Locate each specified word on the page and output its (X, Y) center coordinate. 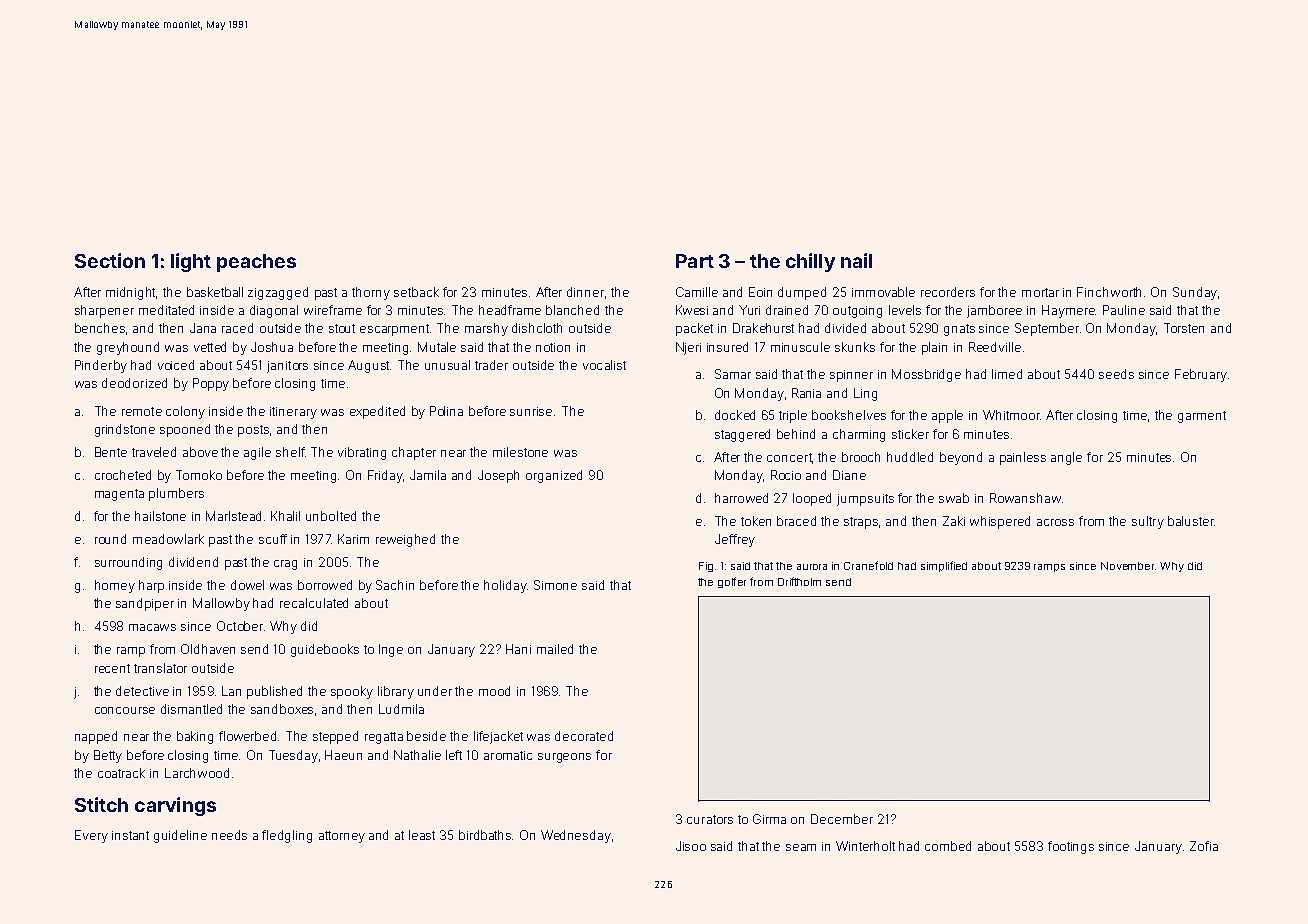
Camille (697, 292)
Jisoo (691, 846)
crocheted (123, 475)
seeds (1116, 374)
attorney (342, 837)
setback (416, 292)
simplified (944, 566)
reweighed (405, 540)
